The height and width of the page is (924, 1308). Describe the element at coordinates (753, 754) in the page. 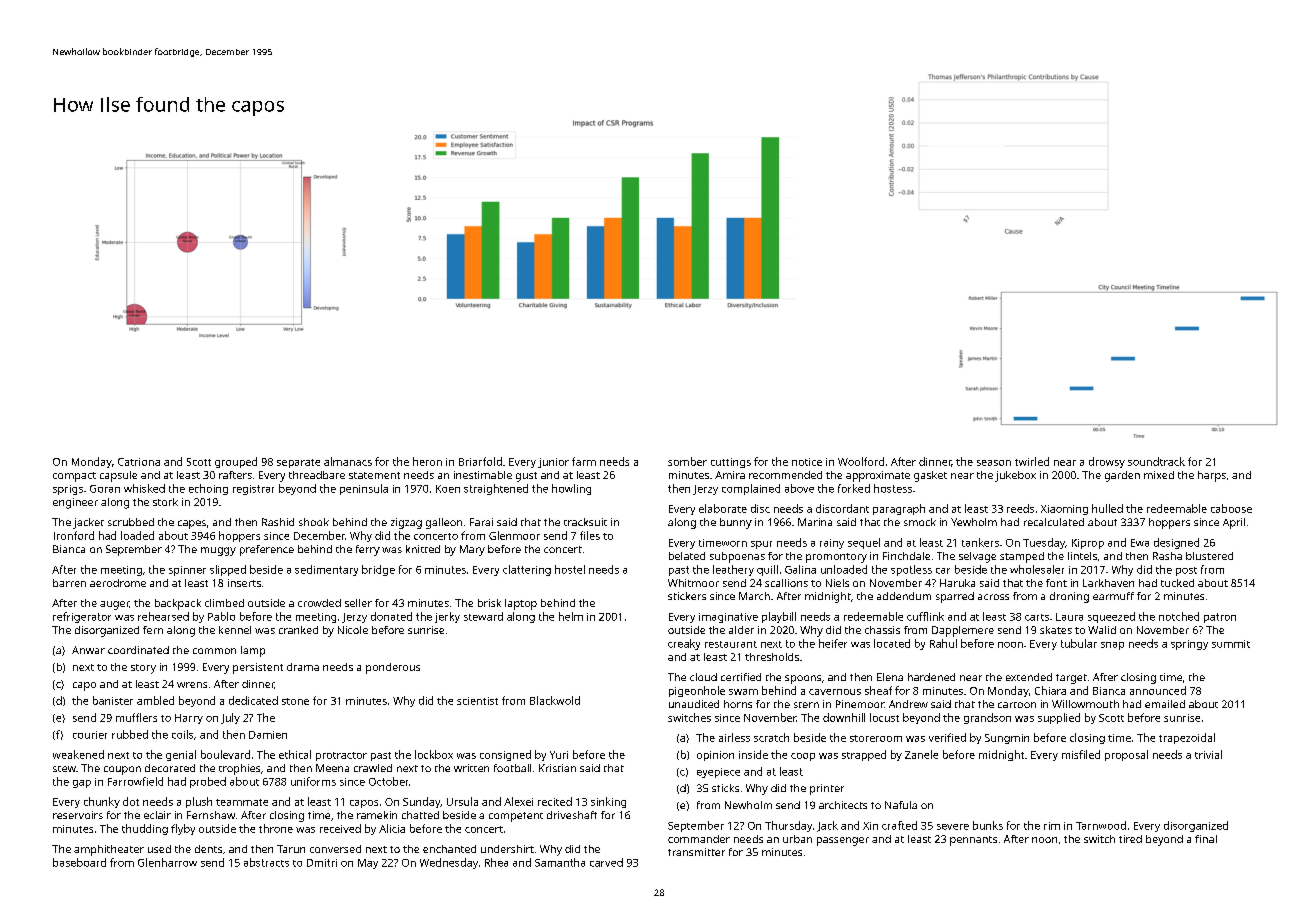

I see `inside` at that location.
